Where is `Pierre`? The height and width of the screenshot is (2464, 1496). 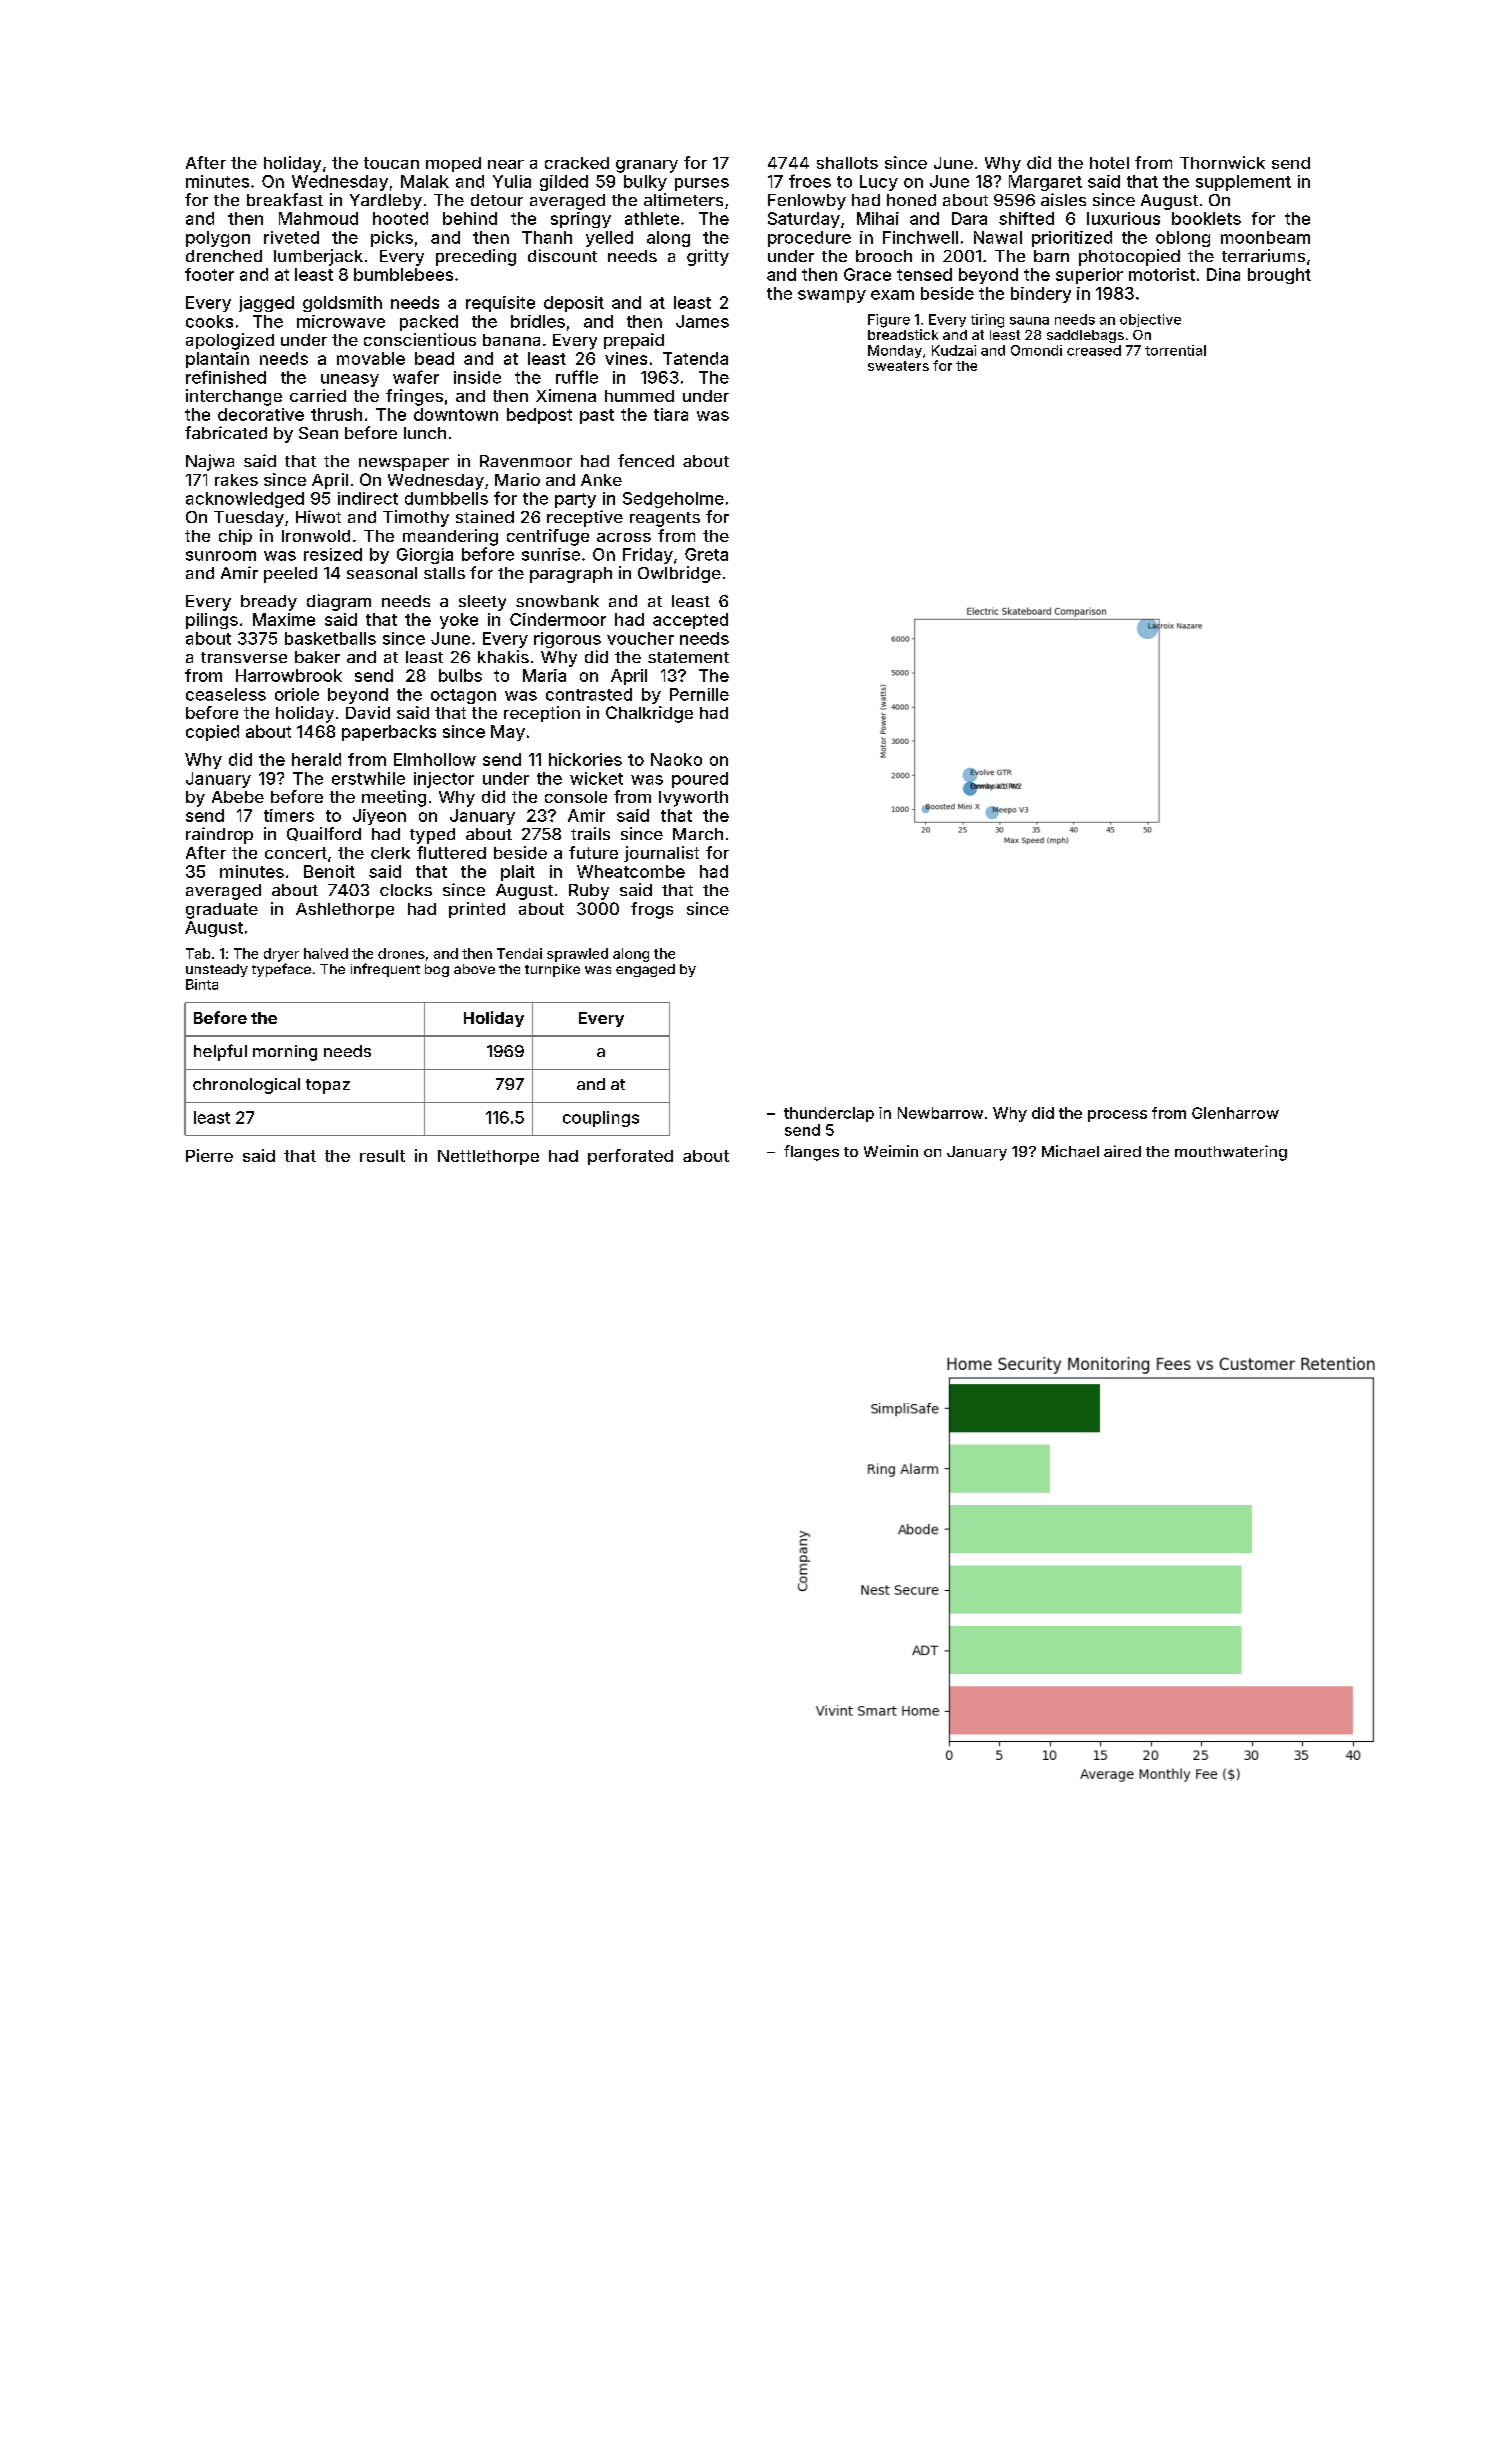 Pierre is located at coordinates (209, 1155).
